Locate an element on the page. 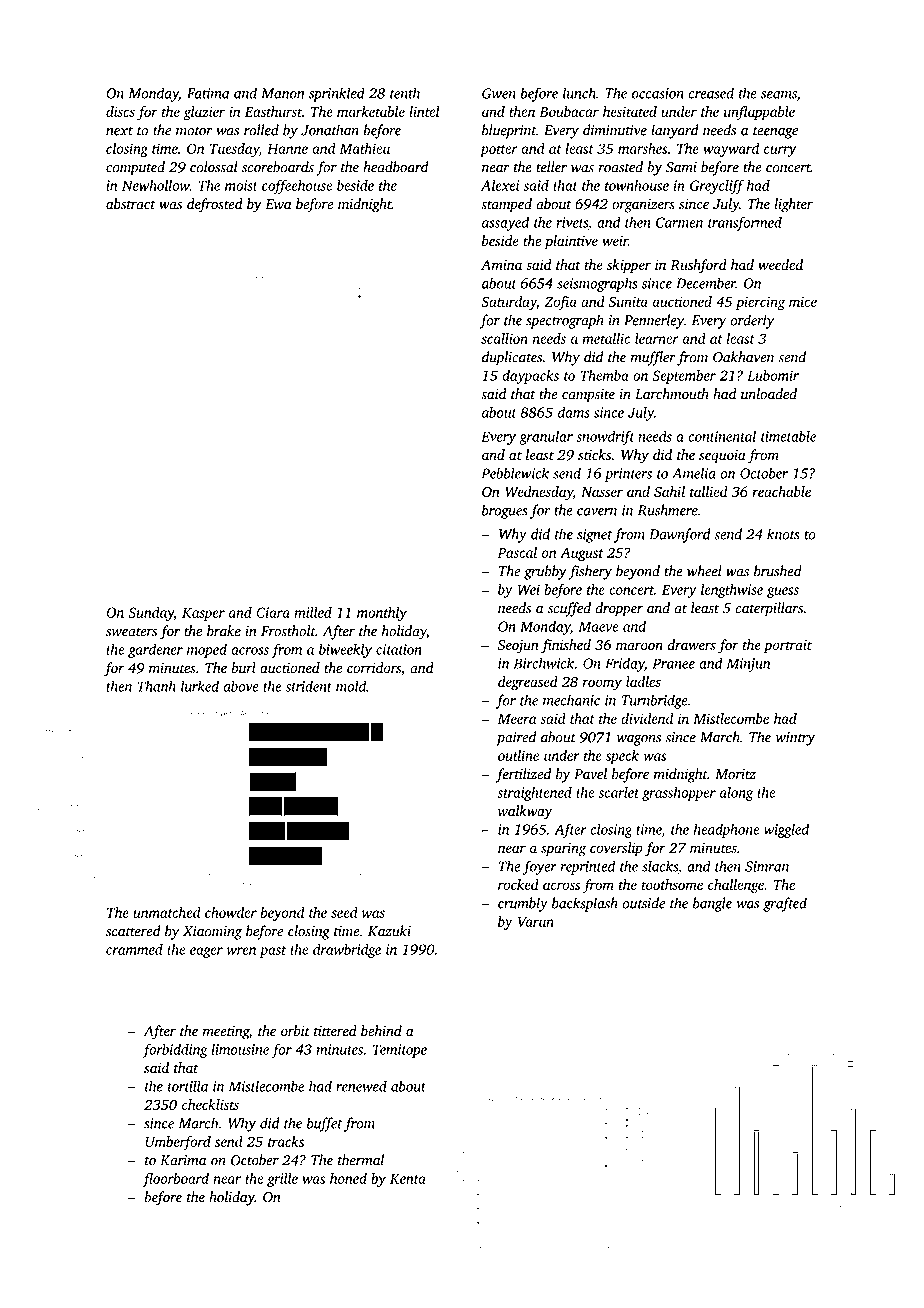 This image has height=1308, width=924. teller is located at coordinates (551, 167).
